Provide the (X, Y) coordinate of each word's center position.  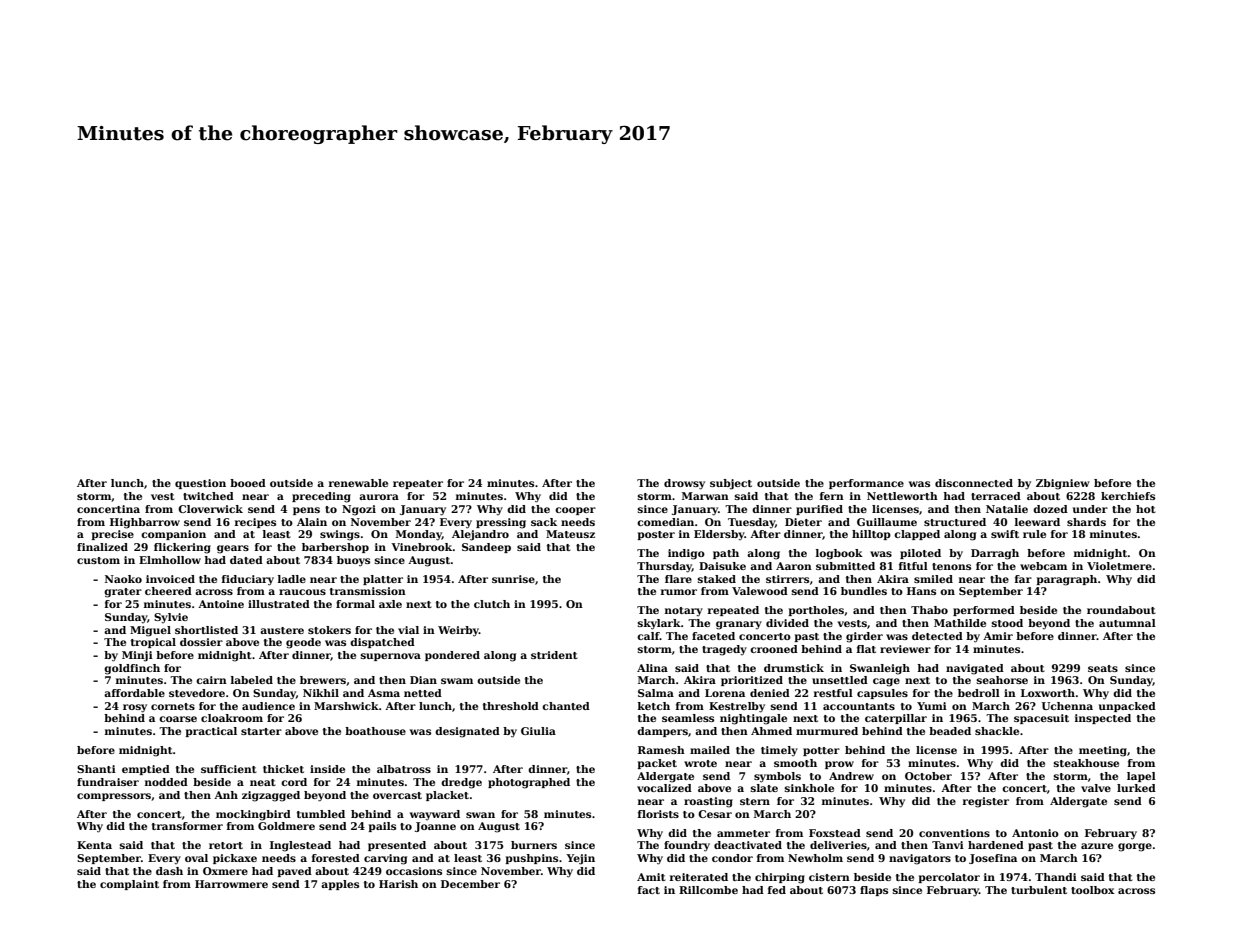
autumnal (1127, 623)
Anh (226, 795)
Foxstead (835, 833)
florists (658, 814)
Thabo (929, 610)
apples (340, 885)
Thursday (664, 567)
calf (648, 636)
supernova (391, 657)
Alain (312, 522)
